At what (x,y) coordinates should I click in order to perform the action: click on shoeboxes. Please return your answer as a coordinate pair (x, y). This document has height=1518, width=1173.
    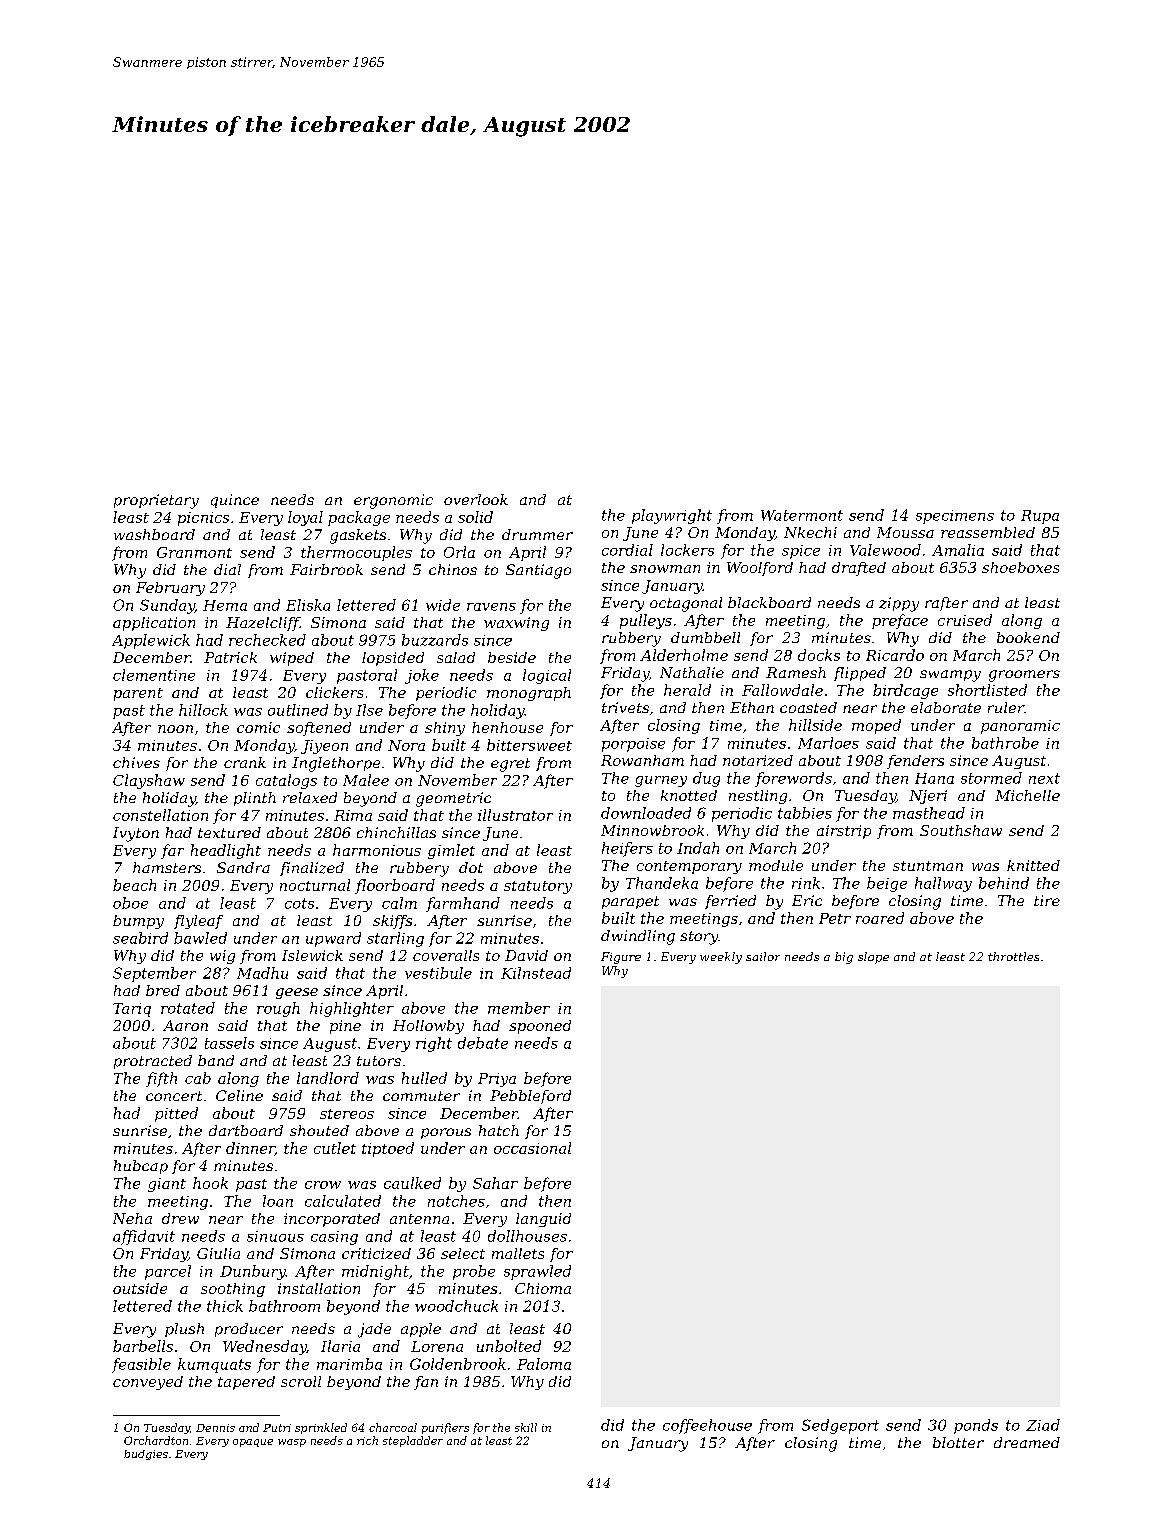
    Looking at the image, I should click on (1020, 567).
